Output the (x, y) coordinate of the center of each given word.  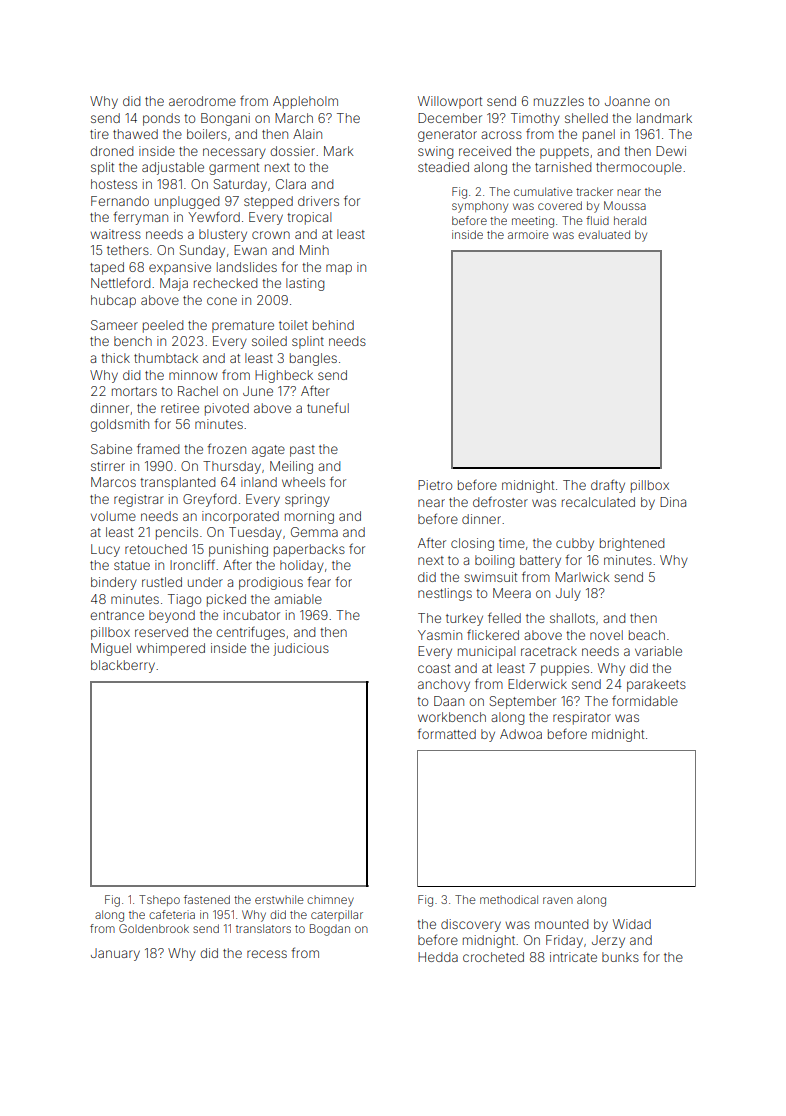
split (102, 168)
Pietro (435, 485)
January (115, 954)
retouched (156, 549)
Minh (314, 250)
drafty (608, 486)
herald (630, 220)
